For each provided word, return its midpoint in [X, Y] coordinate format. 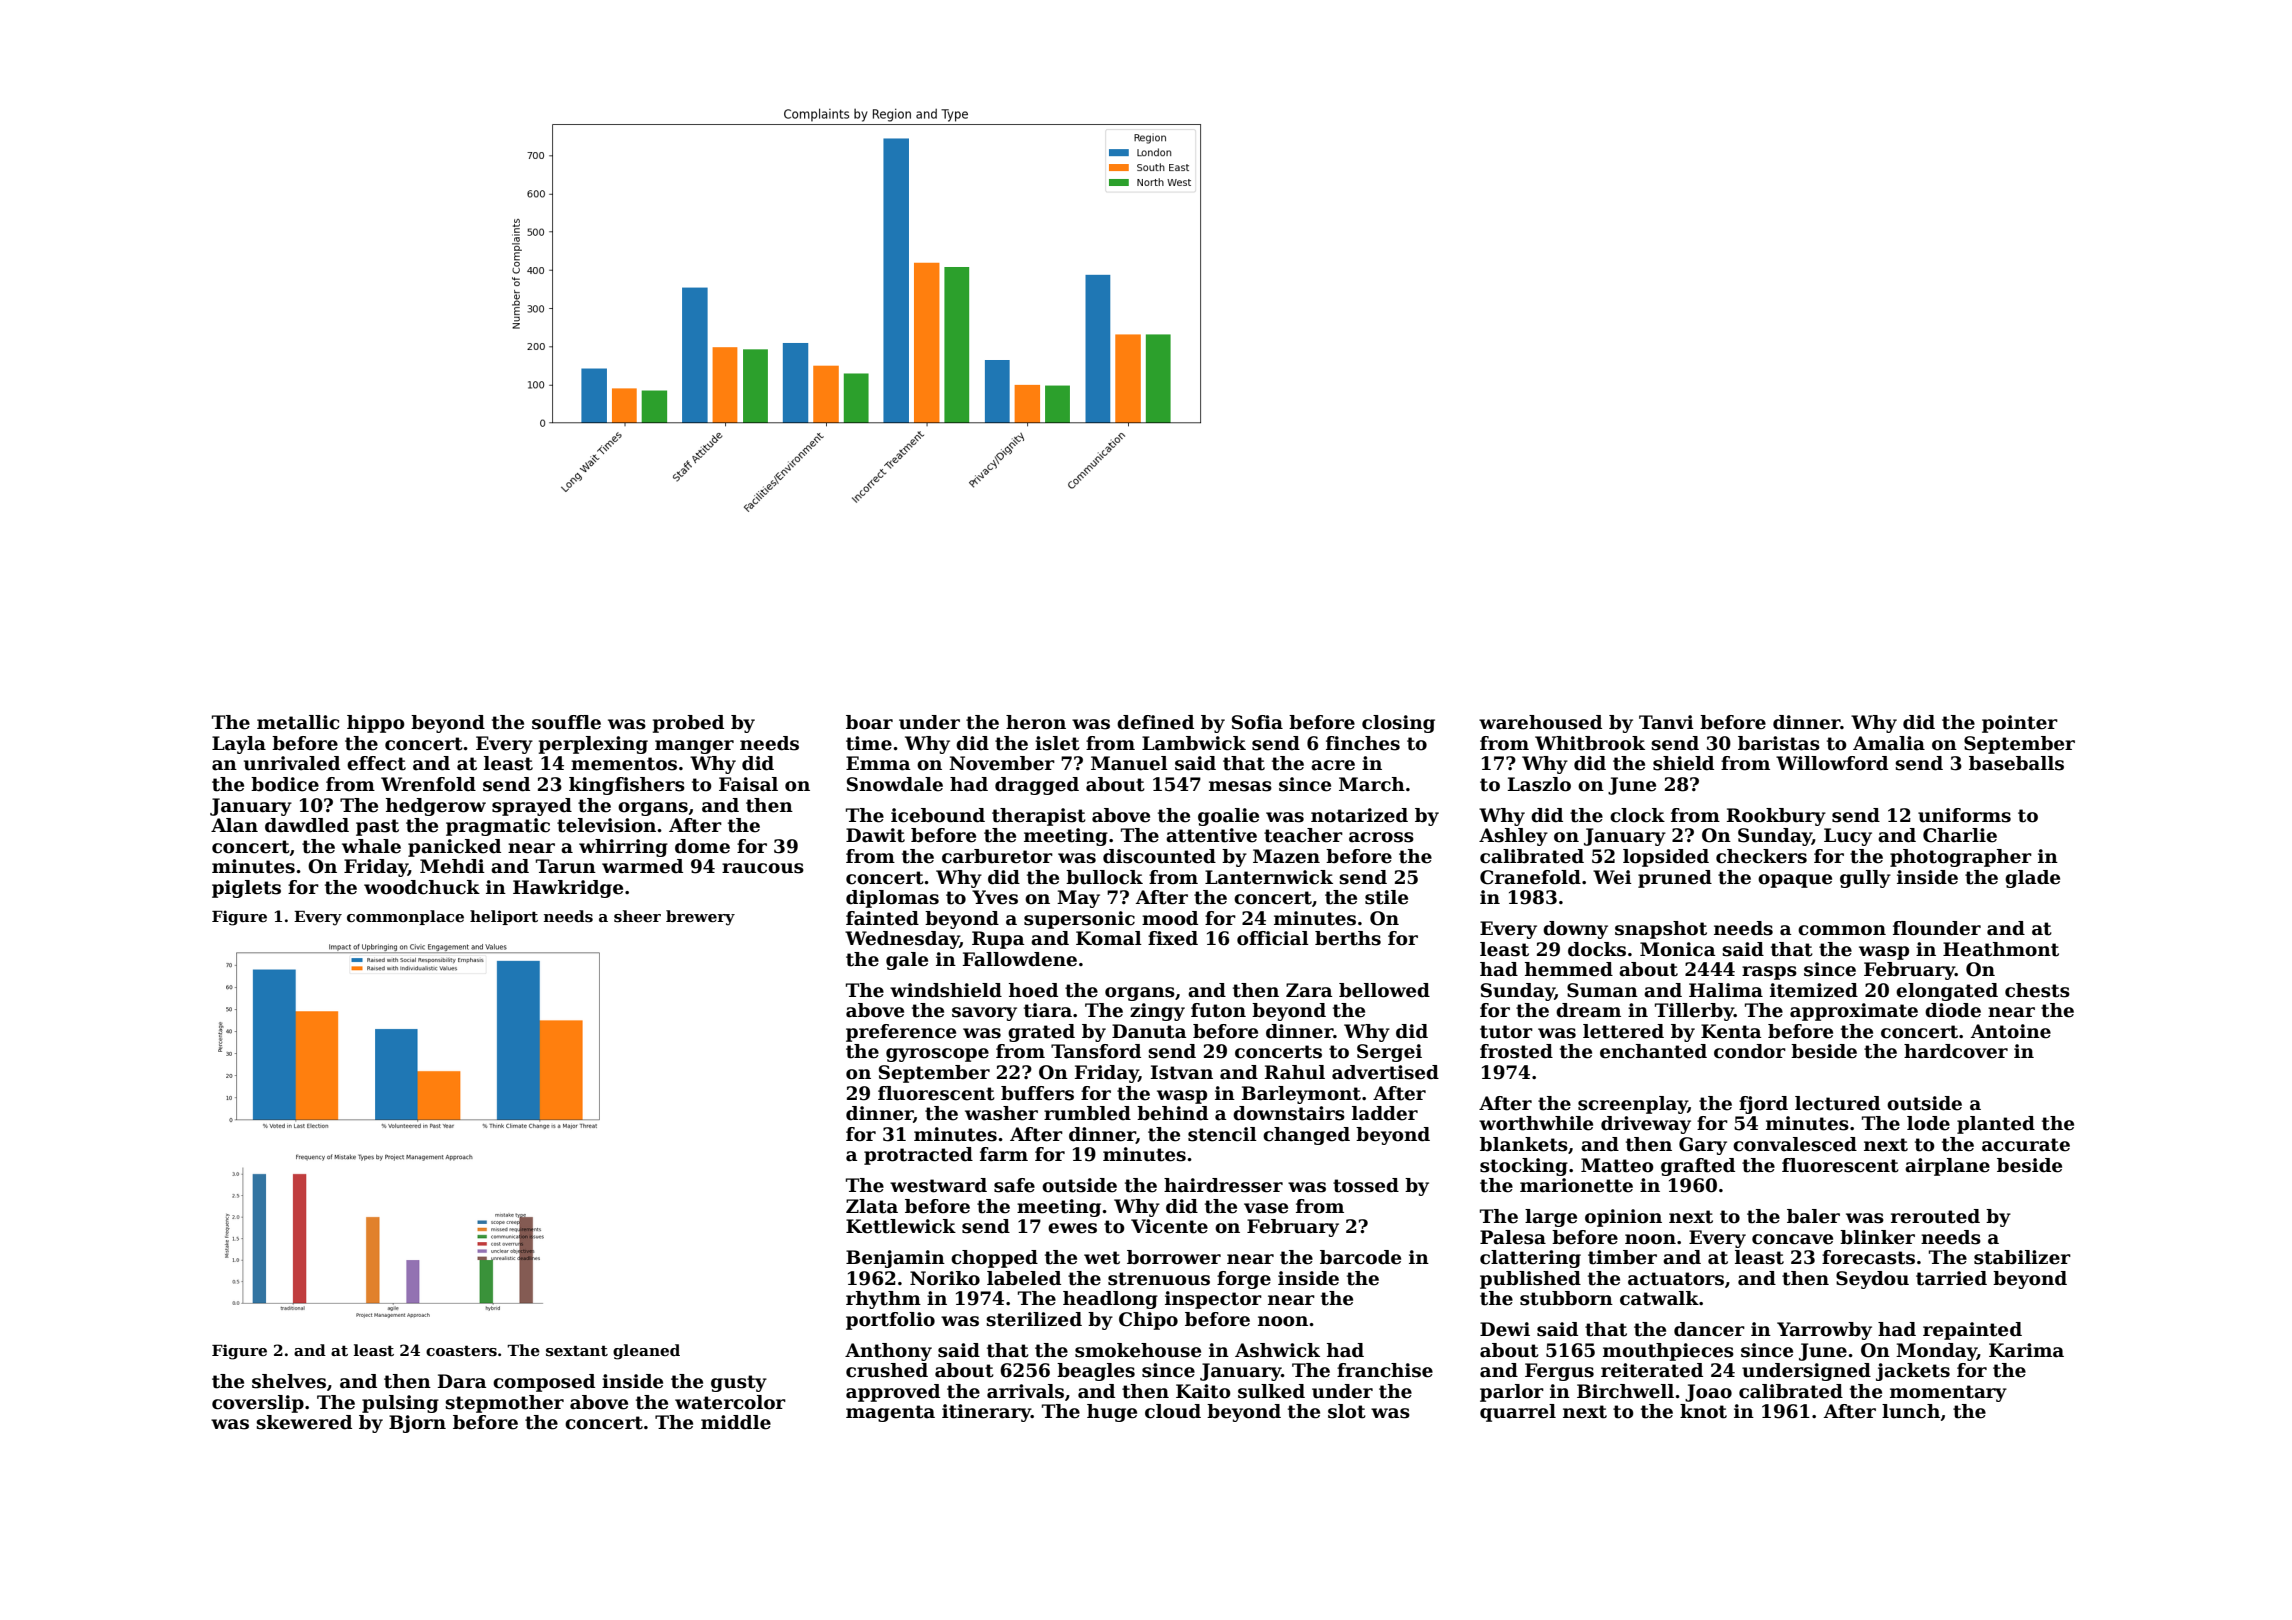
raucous [763, 868]
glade [2032, 879]
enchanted [1653, 1051]
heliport [504, 917]
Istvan [1182, 1072]
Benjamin [895, 1259]
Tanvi [1666, 722]
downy [1575, 930]
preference [901, 1033]
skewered [304, 1422]
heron [1036, 722]
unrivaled [292, 763]
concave [1792, 1239]
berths [1348, 938]
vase [1266, 1208]
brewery [700, 918]
